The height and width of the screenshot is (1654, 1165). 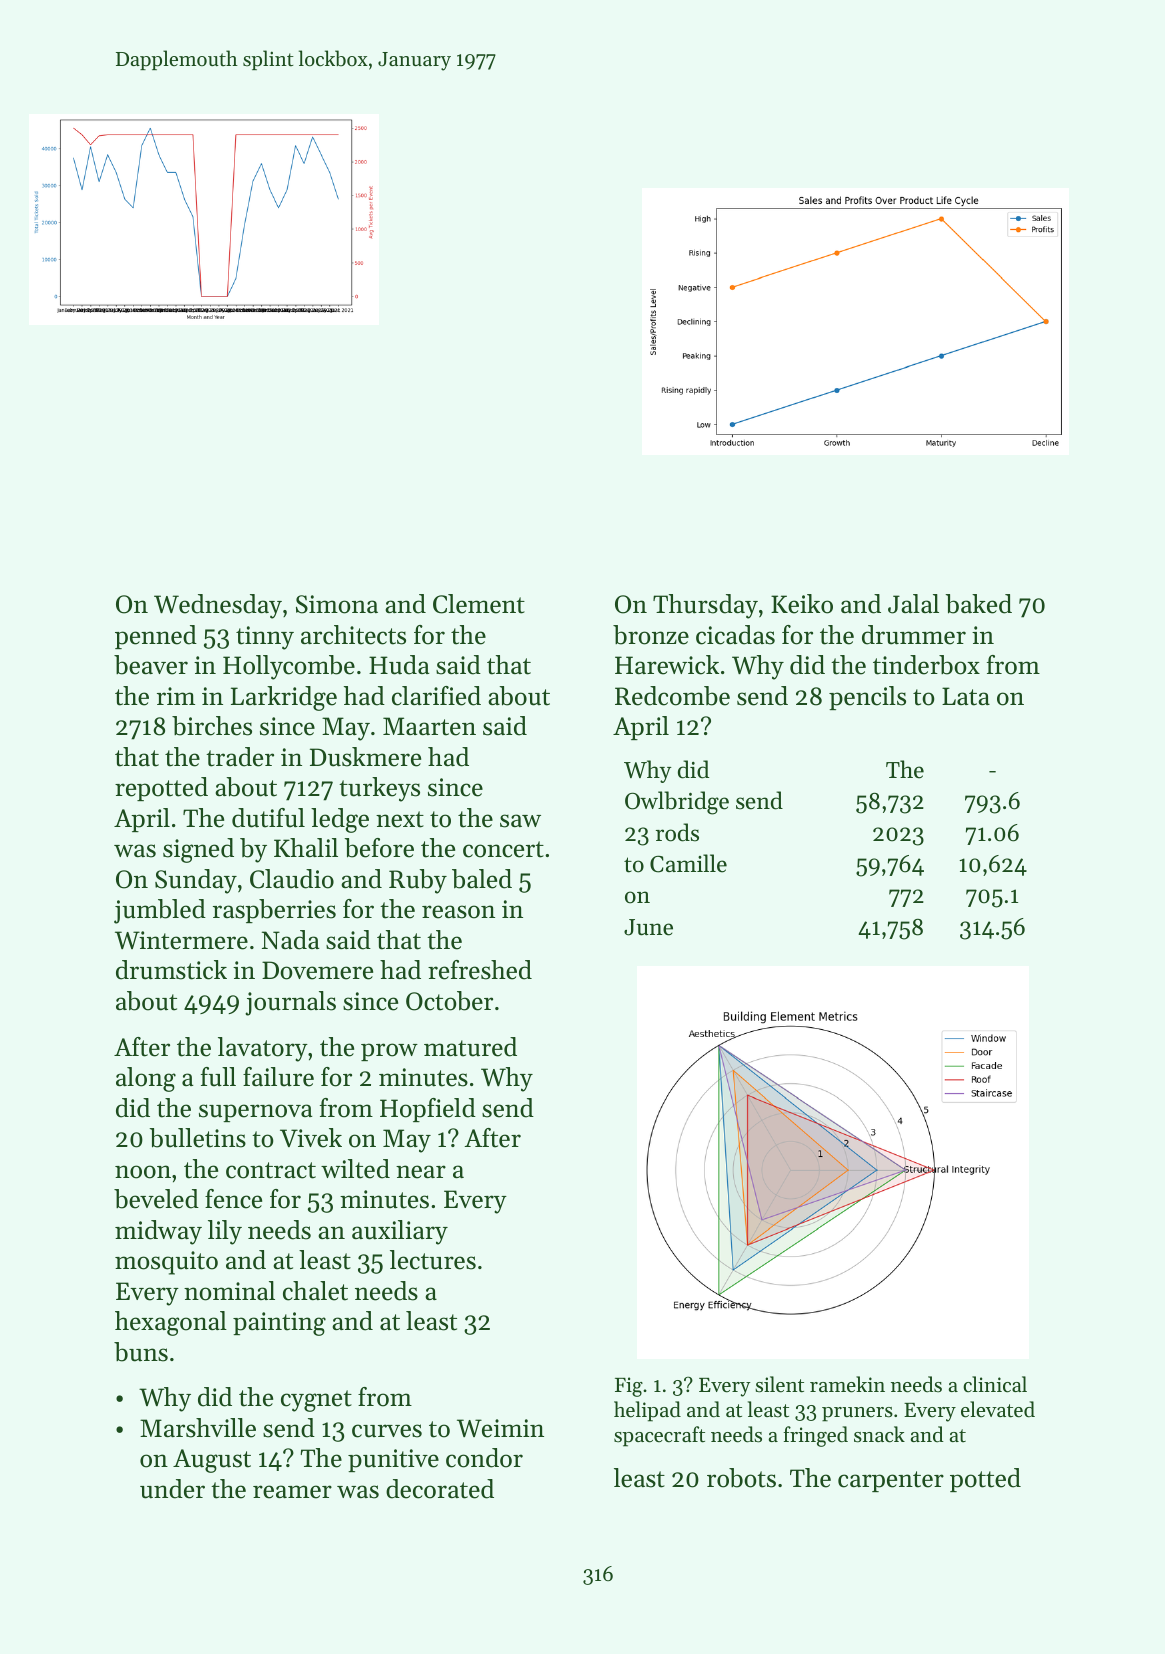 What do you see at coordinates (500, 1428) in the screenshot?
I see `Weimin` at bounding box center [500, 1428].
